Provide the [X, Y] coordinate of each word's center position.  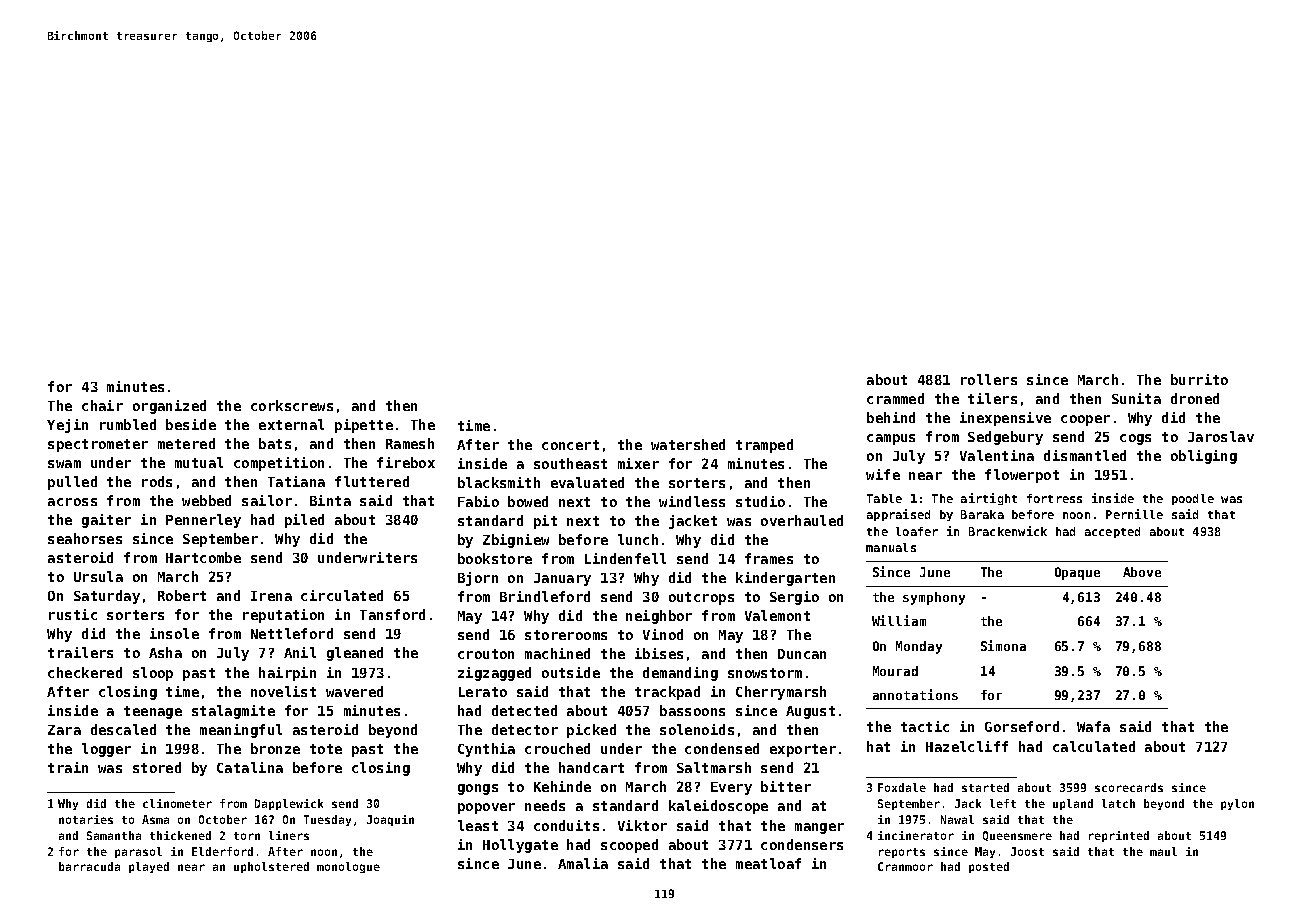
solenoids [697, 729]
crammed [895, 398]
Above [1142, 572]
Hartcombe [203, 557]
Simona [1003, 645]
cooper [1085, 420]
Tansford [392, 614]
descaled [123, 729]
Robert [182, 595]
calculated [1094, 746]
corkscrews [292, 405]
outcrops [701, 598]
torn [247, 836]
